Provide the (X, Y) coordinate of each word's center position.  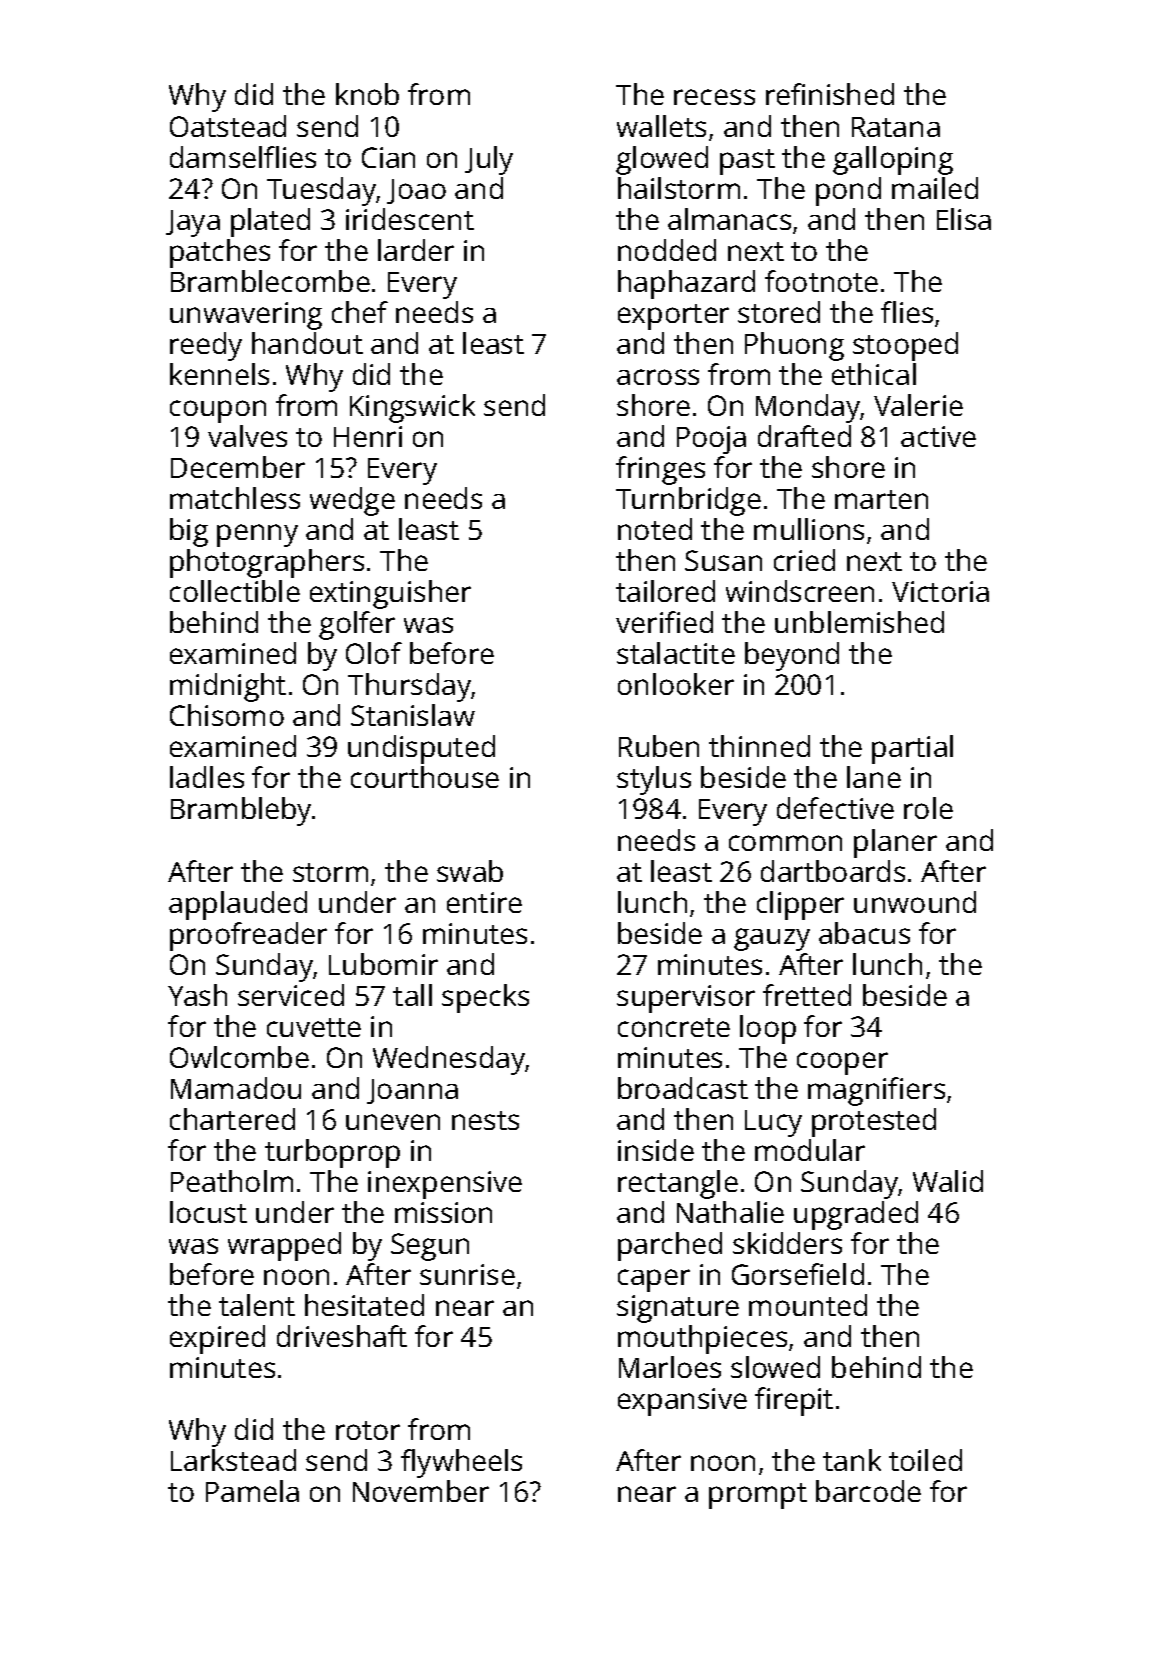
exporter (673, 317)
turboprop (332, 1153)
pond (848, 191)
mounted (808, 1305)
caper (654, 1280)
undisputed (421, 749)
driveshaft (342, 1336)
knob (367, 94)
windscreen (800, 591)
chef (360, 312)
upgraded (856, 1215)
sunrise (467, 1274)
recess (714, 97)
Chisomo (227, 715)
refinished (830, 94)
